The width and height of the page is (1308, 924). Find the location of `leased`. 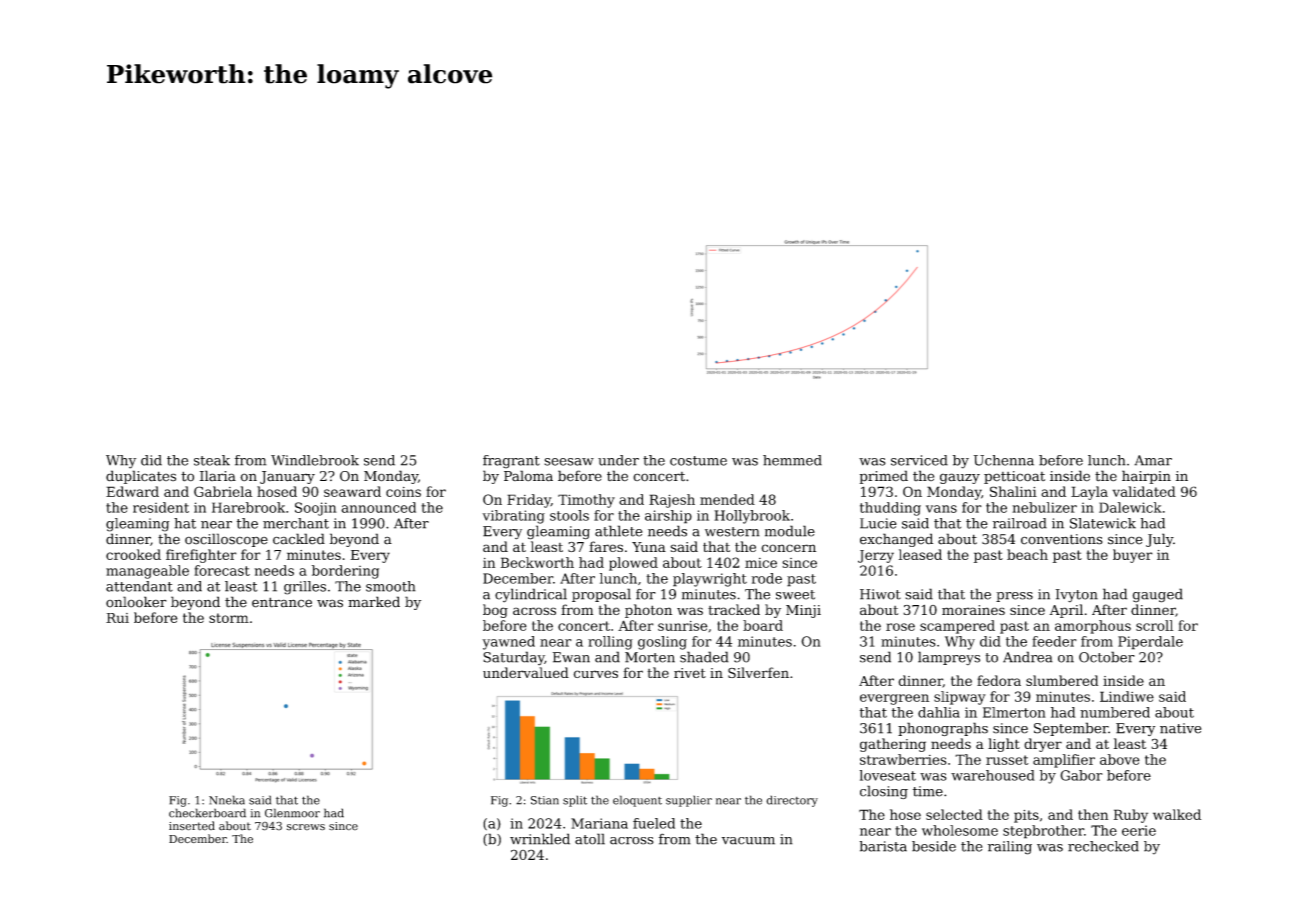

leased is located at coordinates (920, 554).
